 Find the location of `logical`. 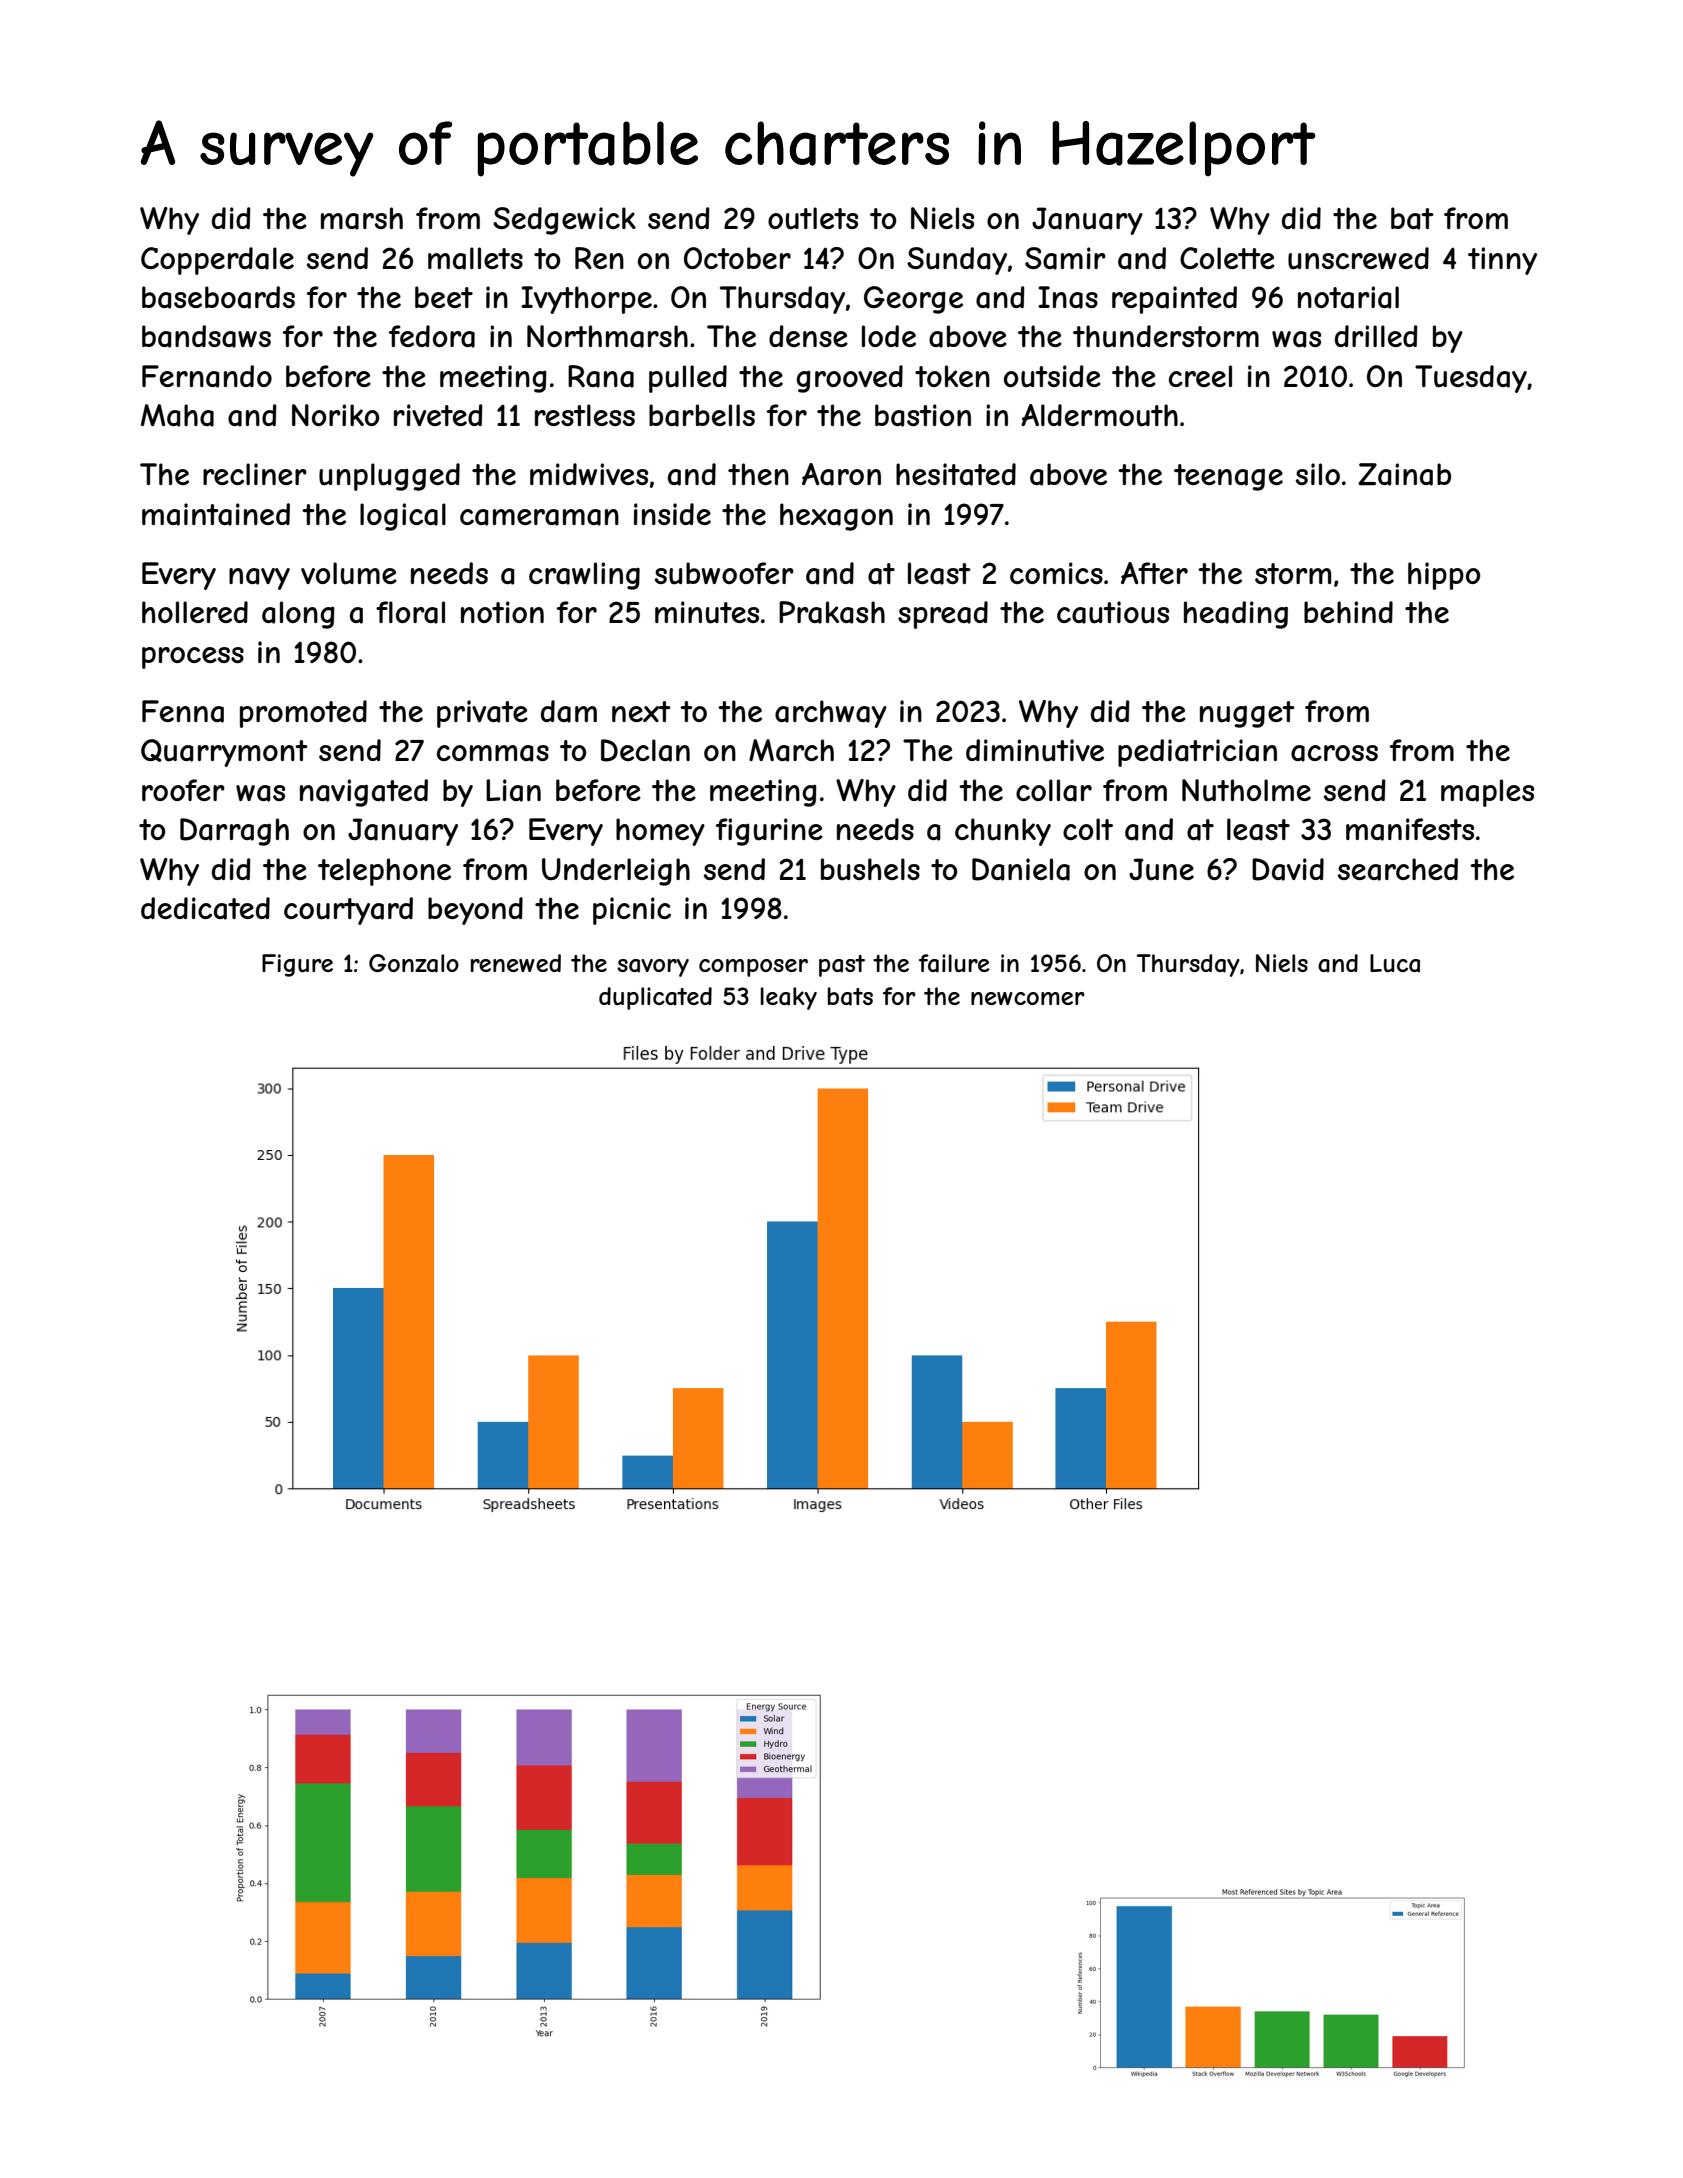

logical is located at coordinates (403, 517).
